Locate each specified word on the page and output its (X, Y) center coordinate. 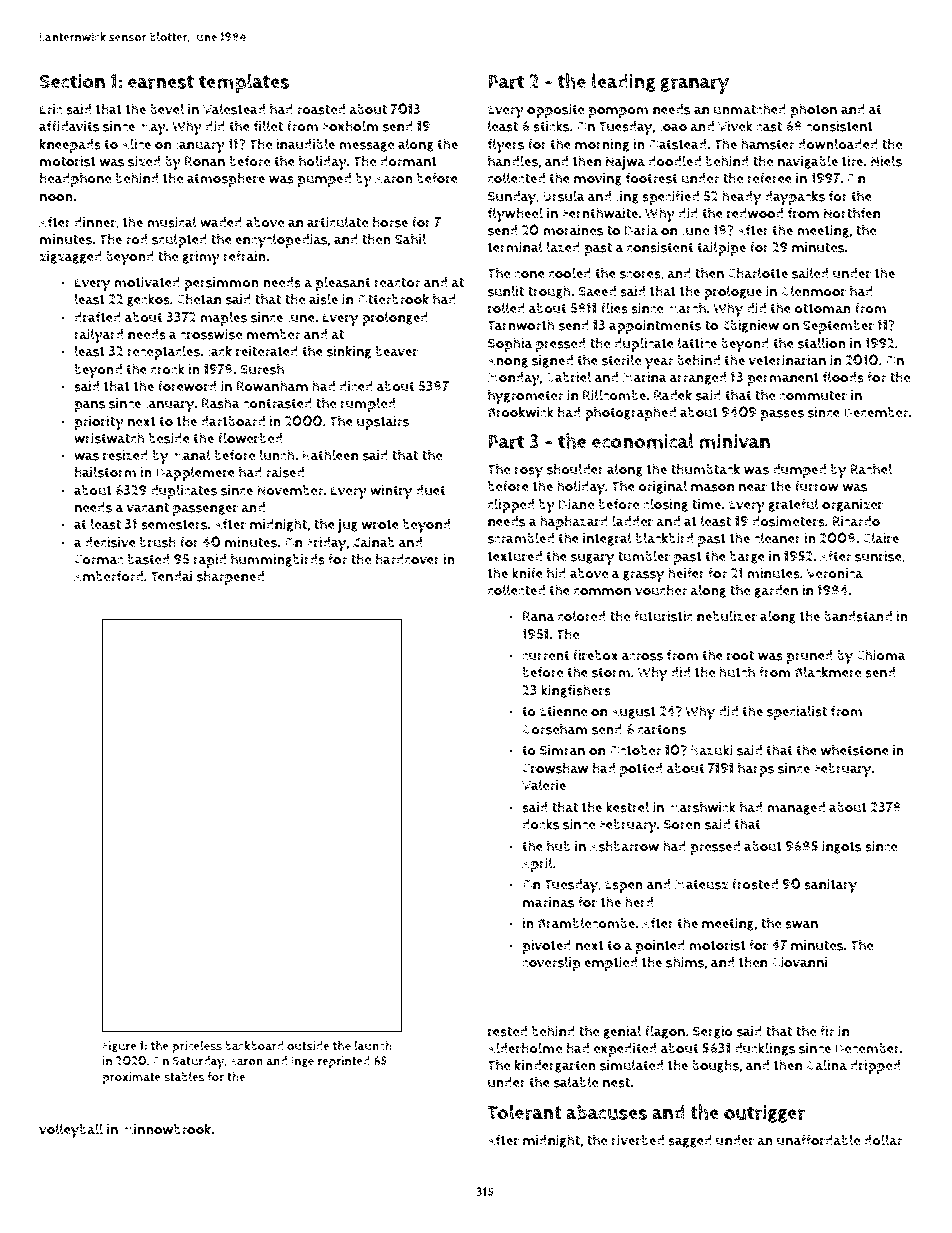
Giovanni (799, 962)
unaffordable (818, 1140)
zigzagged (70, 257)
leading (624, 82)
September (838, 327)
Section (72, 81)
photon (814, 110)
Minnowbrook (167, 1129)
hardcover (407, 559)
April (537, 864)
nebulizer (727, 616)
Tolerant (524, 1112)
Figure (120, 1047)
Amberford (108, 576)
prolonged (395, 318)
